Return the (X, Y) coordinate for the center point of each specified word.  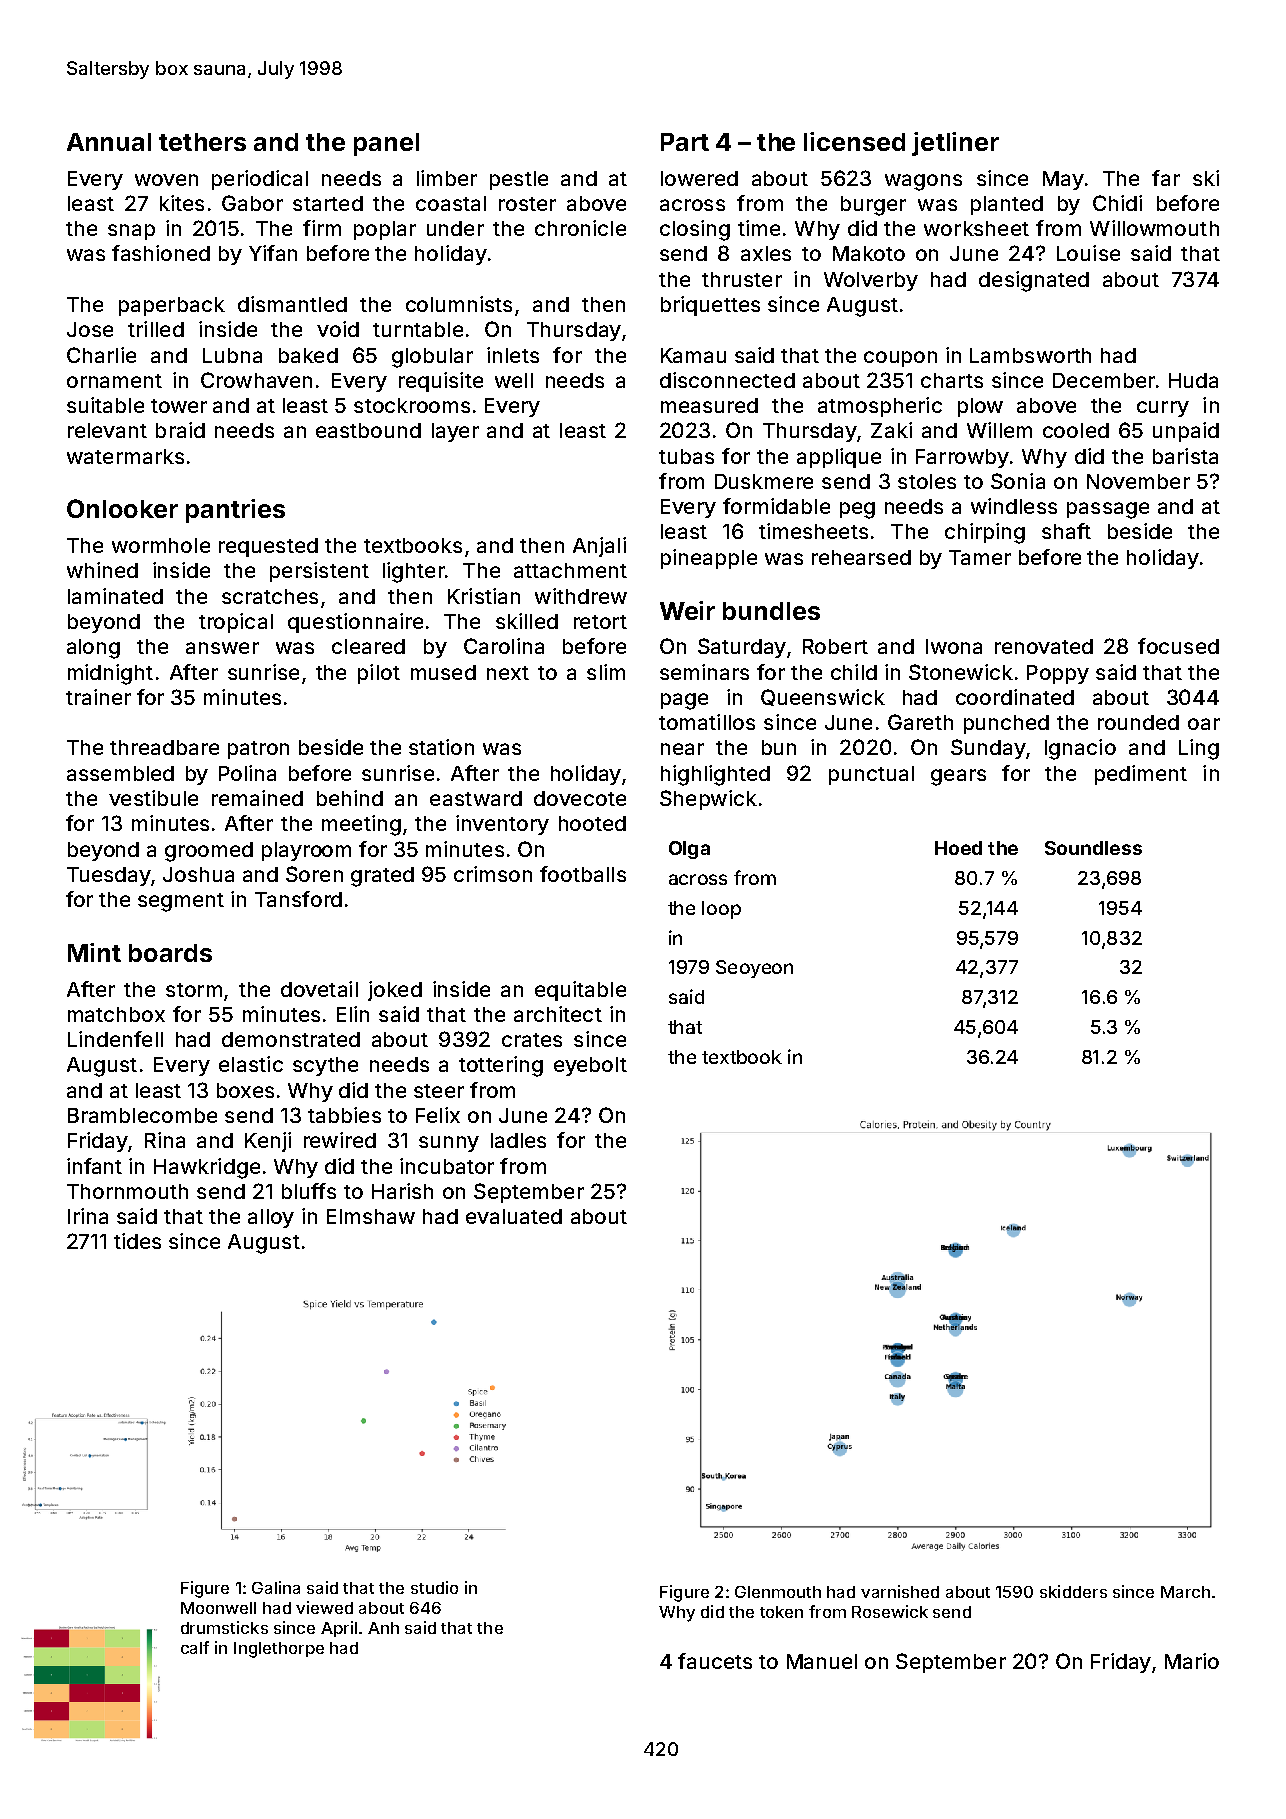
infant (94, 1166)
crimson (493, 874)
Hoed (958, 848)
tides (137, 1241)
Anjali (599, 547)
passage (1108, 510)
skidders (1073, 1591)
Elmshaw (371, 1216)
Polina (247, 773)
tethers (202, 142)
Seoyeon (754, 969)
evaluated (514, 1216)
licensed (854, 141)
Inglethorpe (279, 1650)
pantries (235, 511)
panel (386, 144)
